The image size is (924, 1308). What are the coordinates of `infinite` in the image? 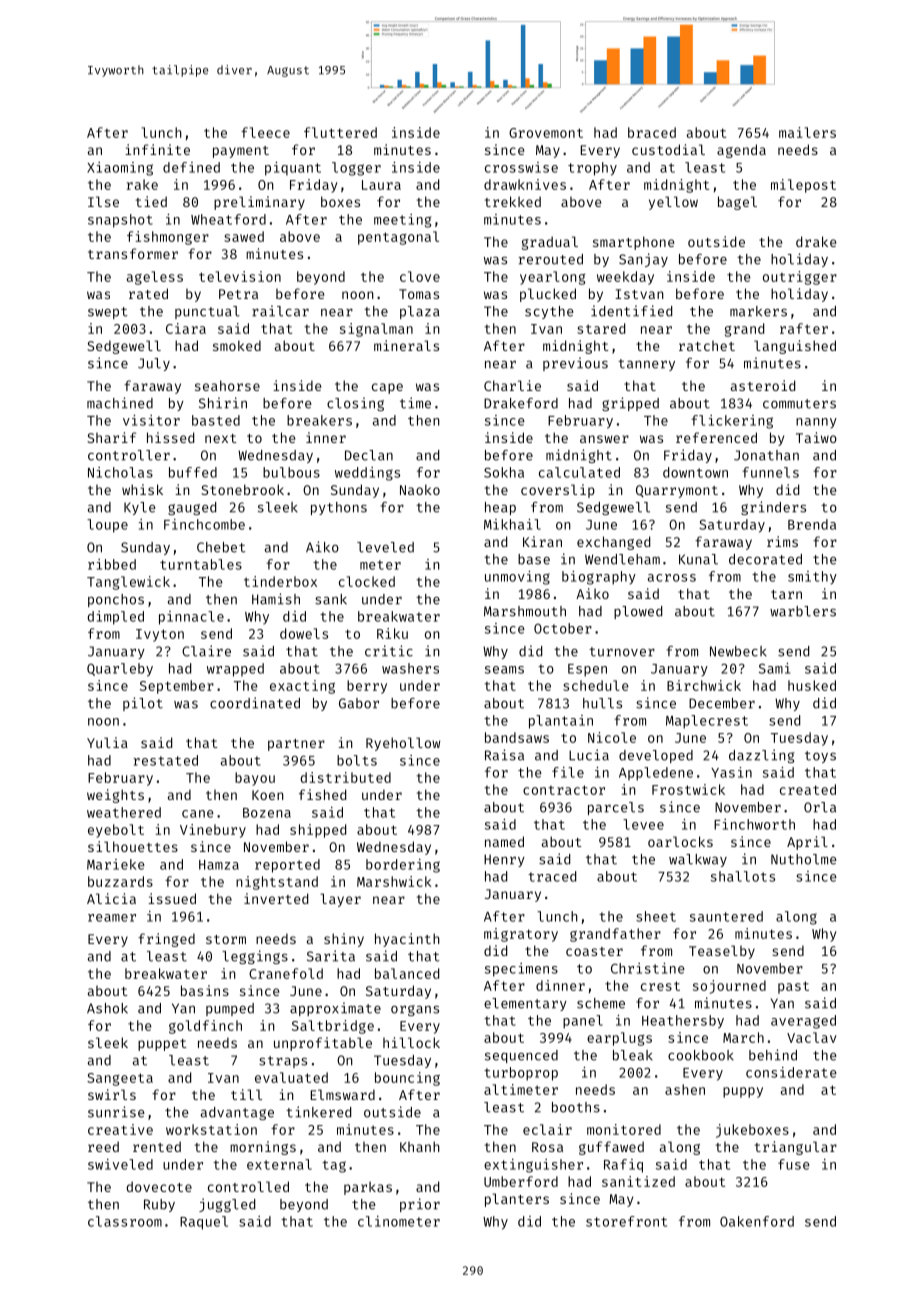 It's located at (157, 149).
